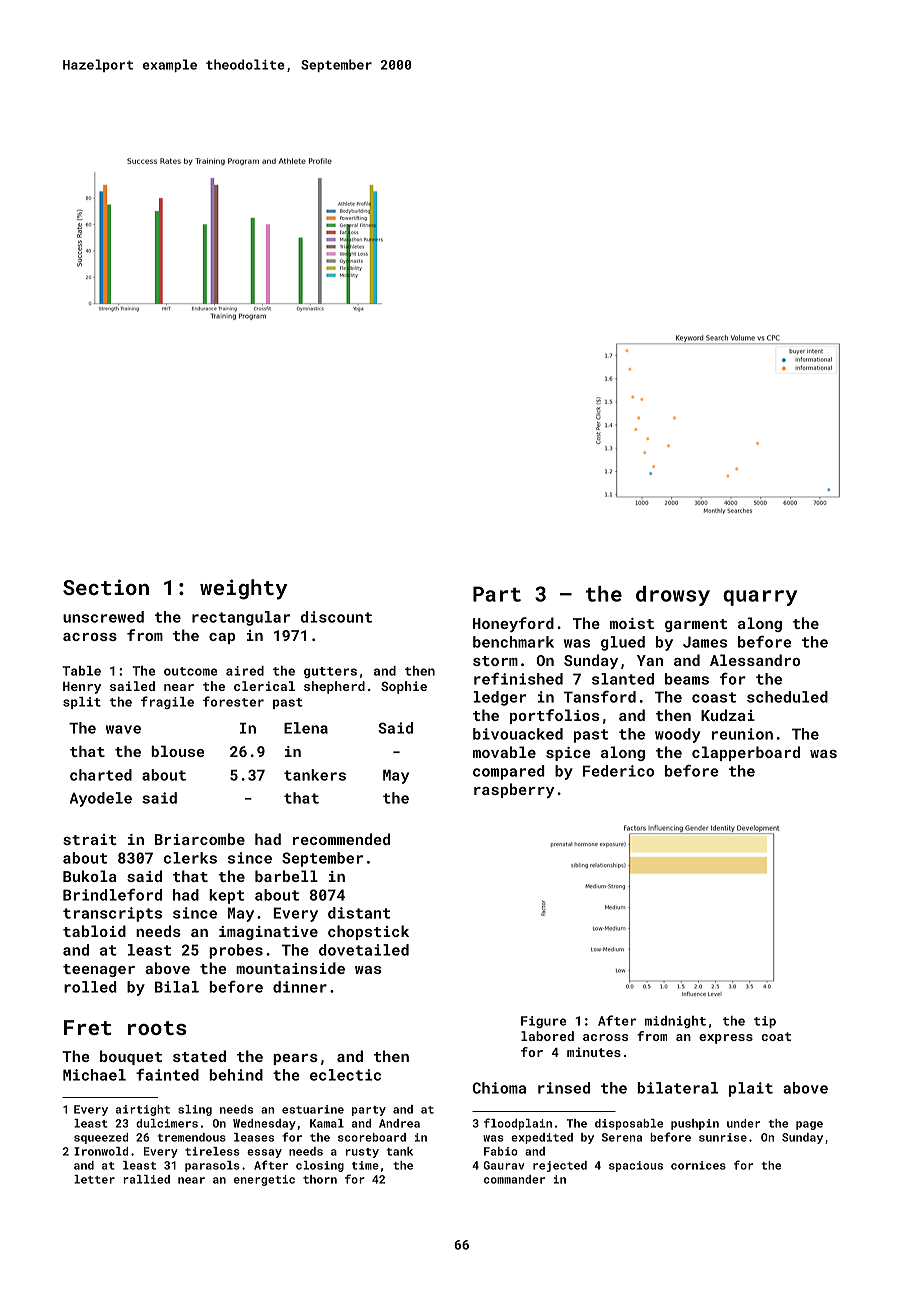 This page has width=908, height=1316. I want to click on glued, so click(623, 643).
